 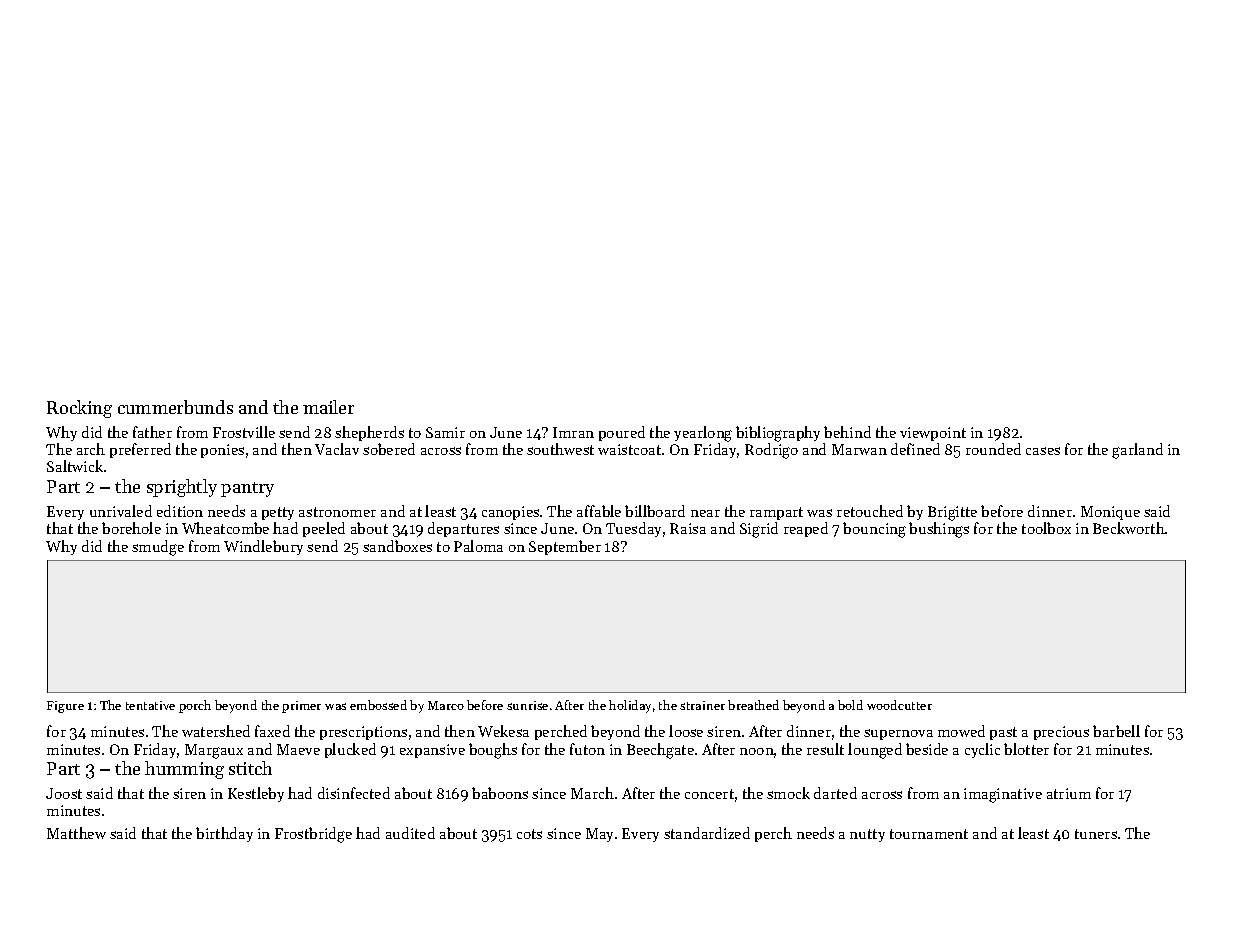 What do you see at coordinates (446, 705) in the page?
I see `Marco` at bounding box center [446, 705].
